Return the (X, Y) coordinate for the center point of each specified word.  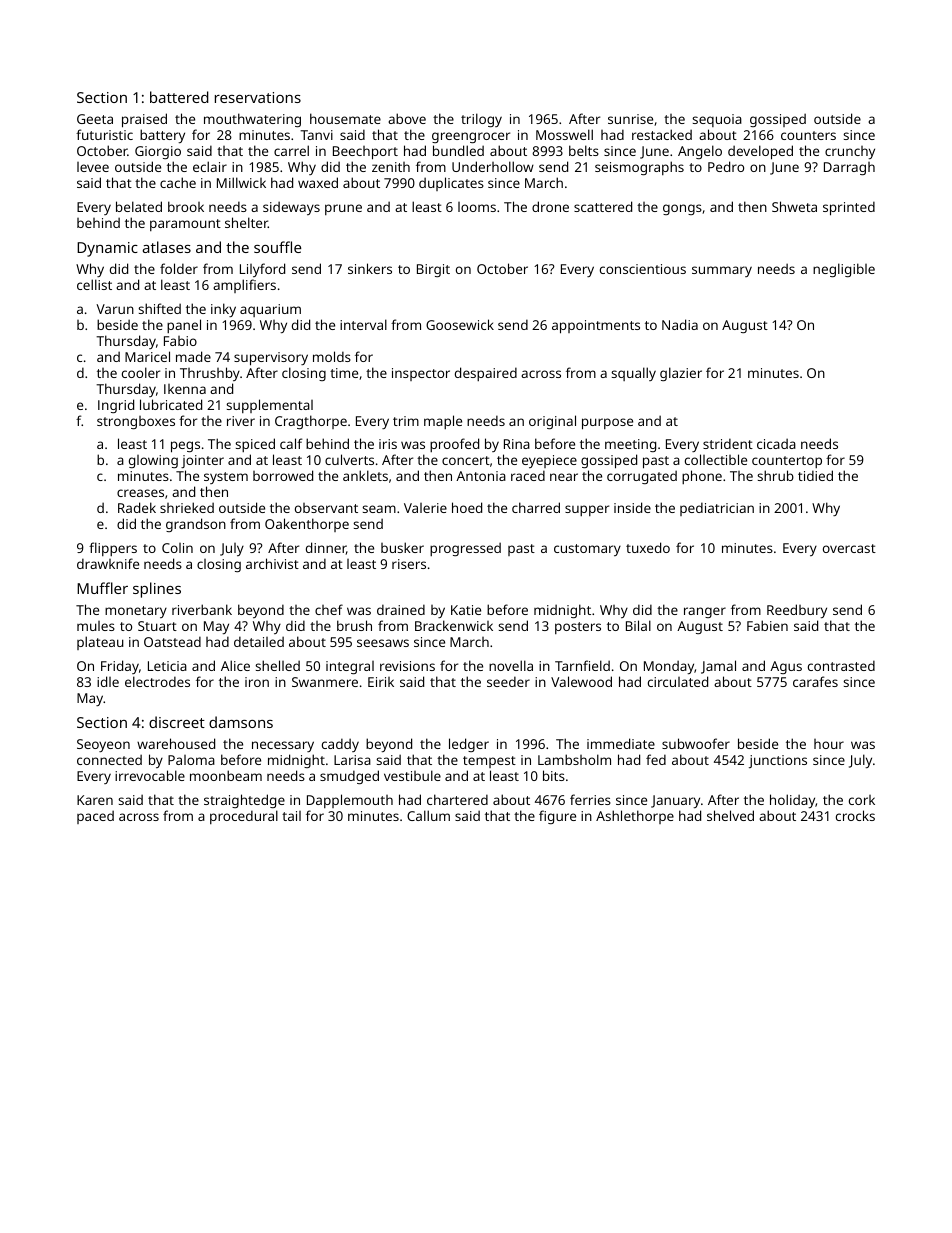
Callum (428, 815)
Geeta (95, 119)
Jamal (718, 667)
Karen (95, 800)
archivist (272, 563)
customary (587, 550)
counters (808, 135)
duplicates (451, 184)
